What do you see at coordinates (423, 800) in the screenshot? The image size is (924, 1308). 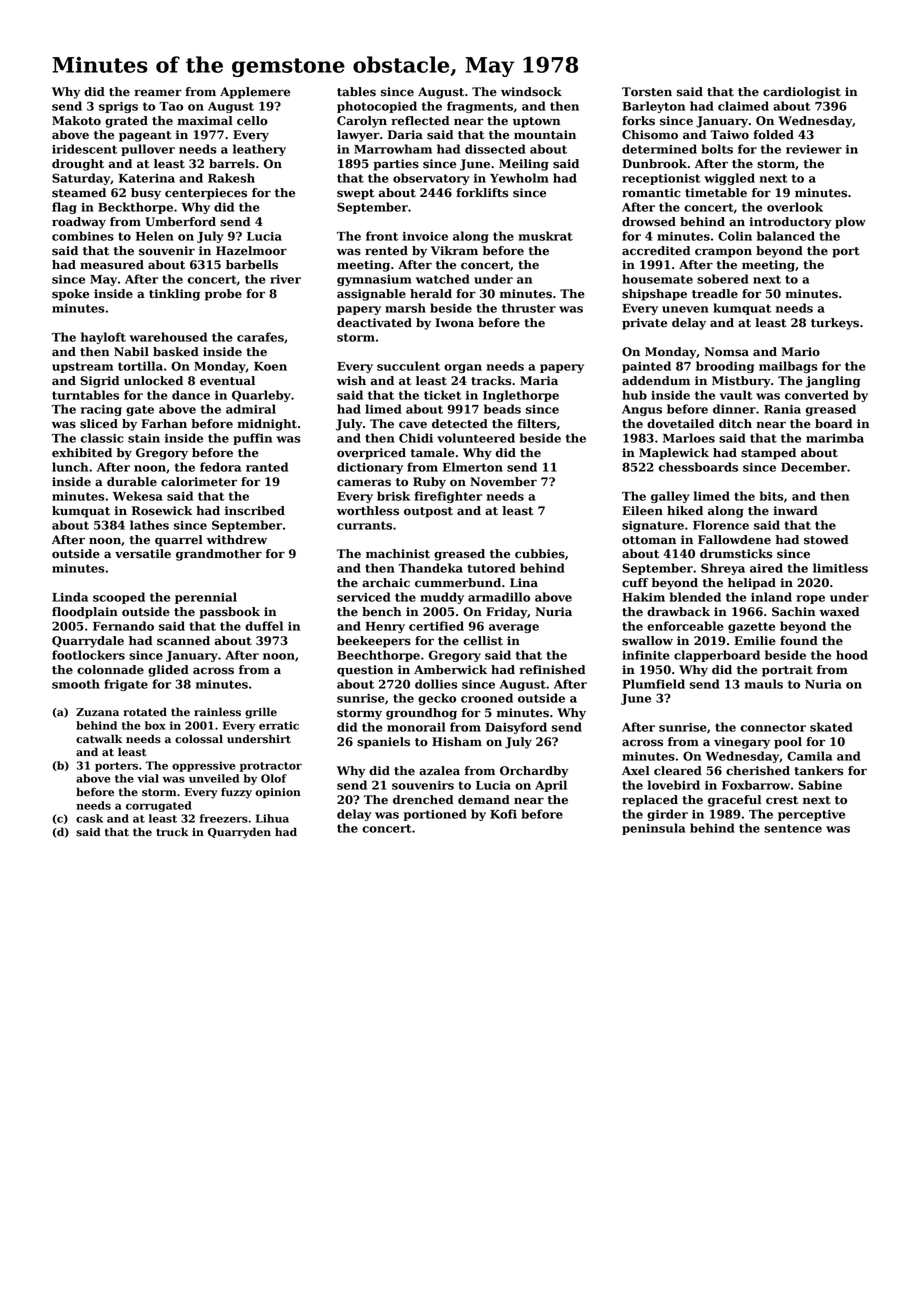 I see `drenched` at bounding box center [423, 800].
